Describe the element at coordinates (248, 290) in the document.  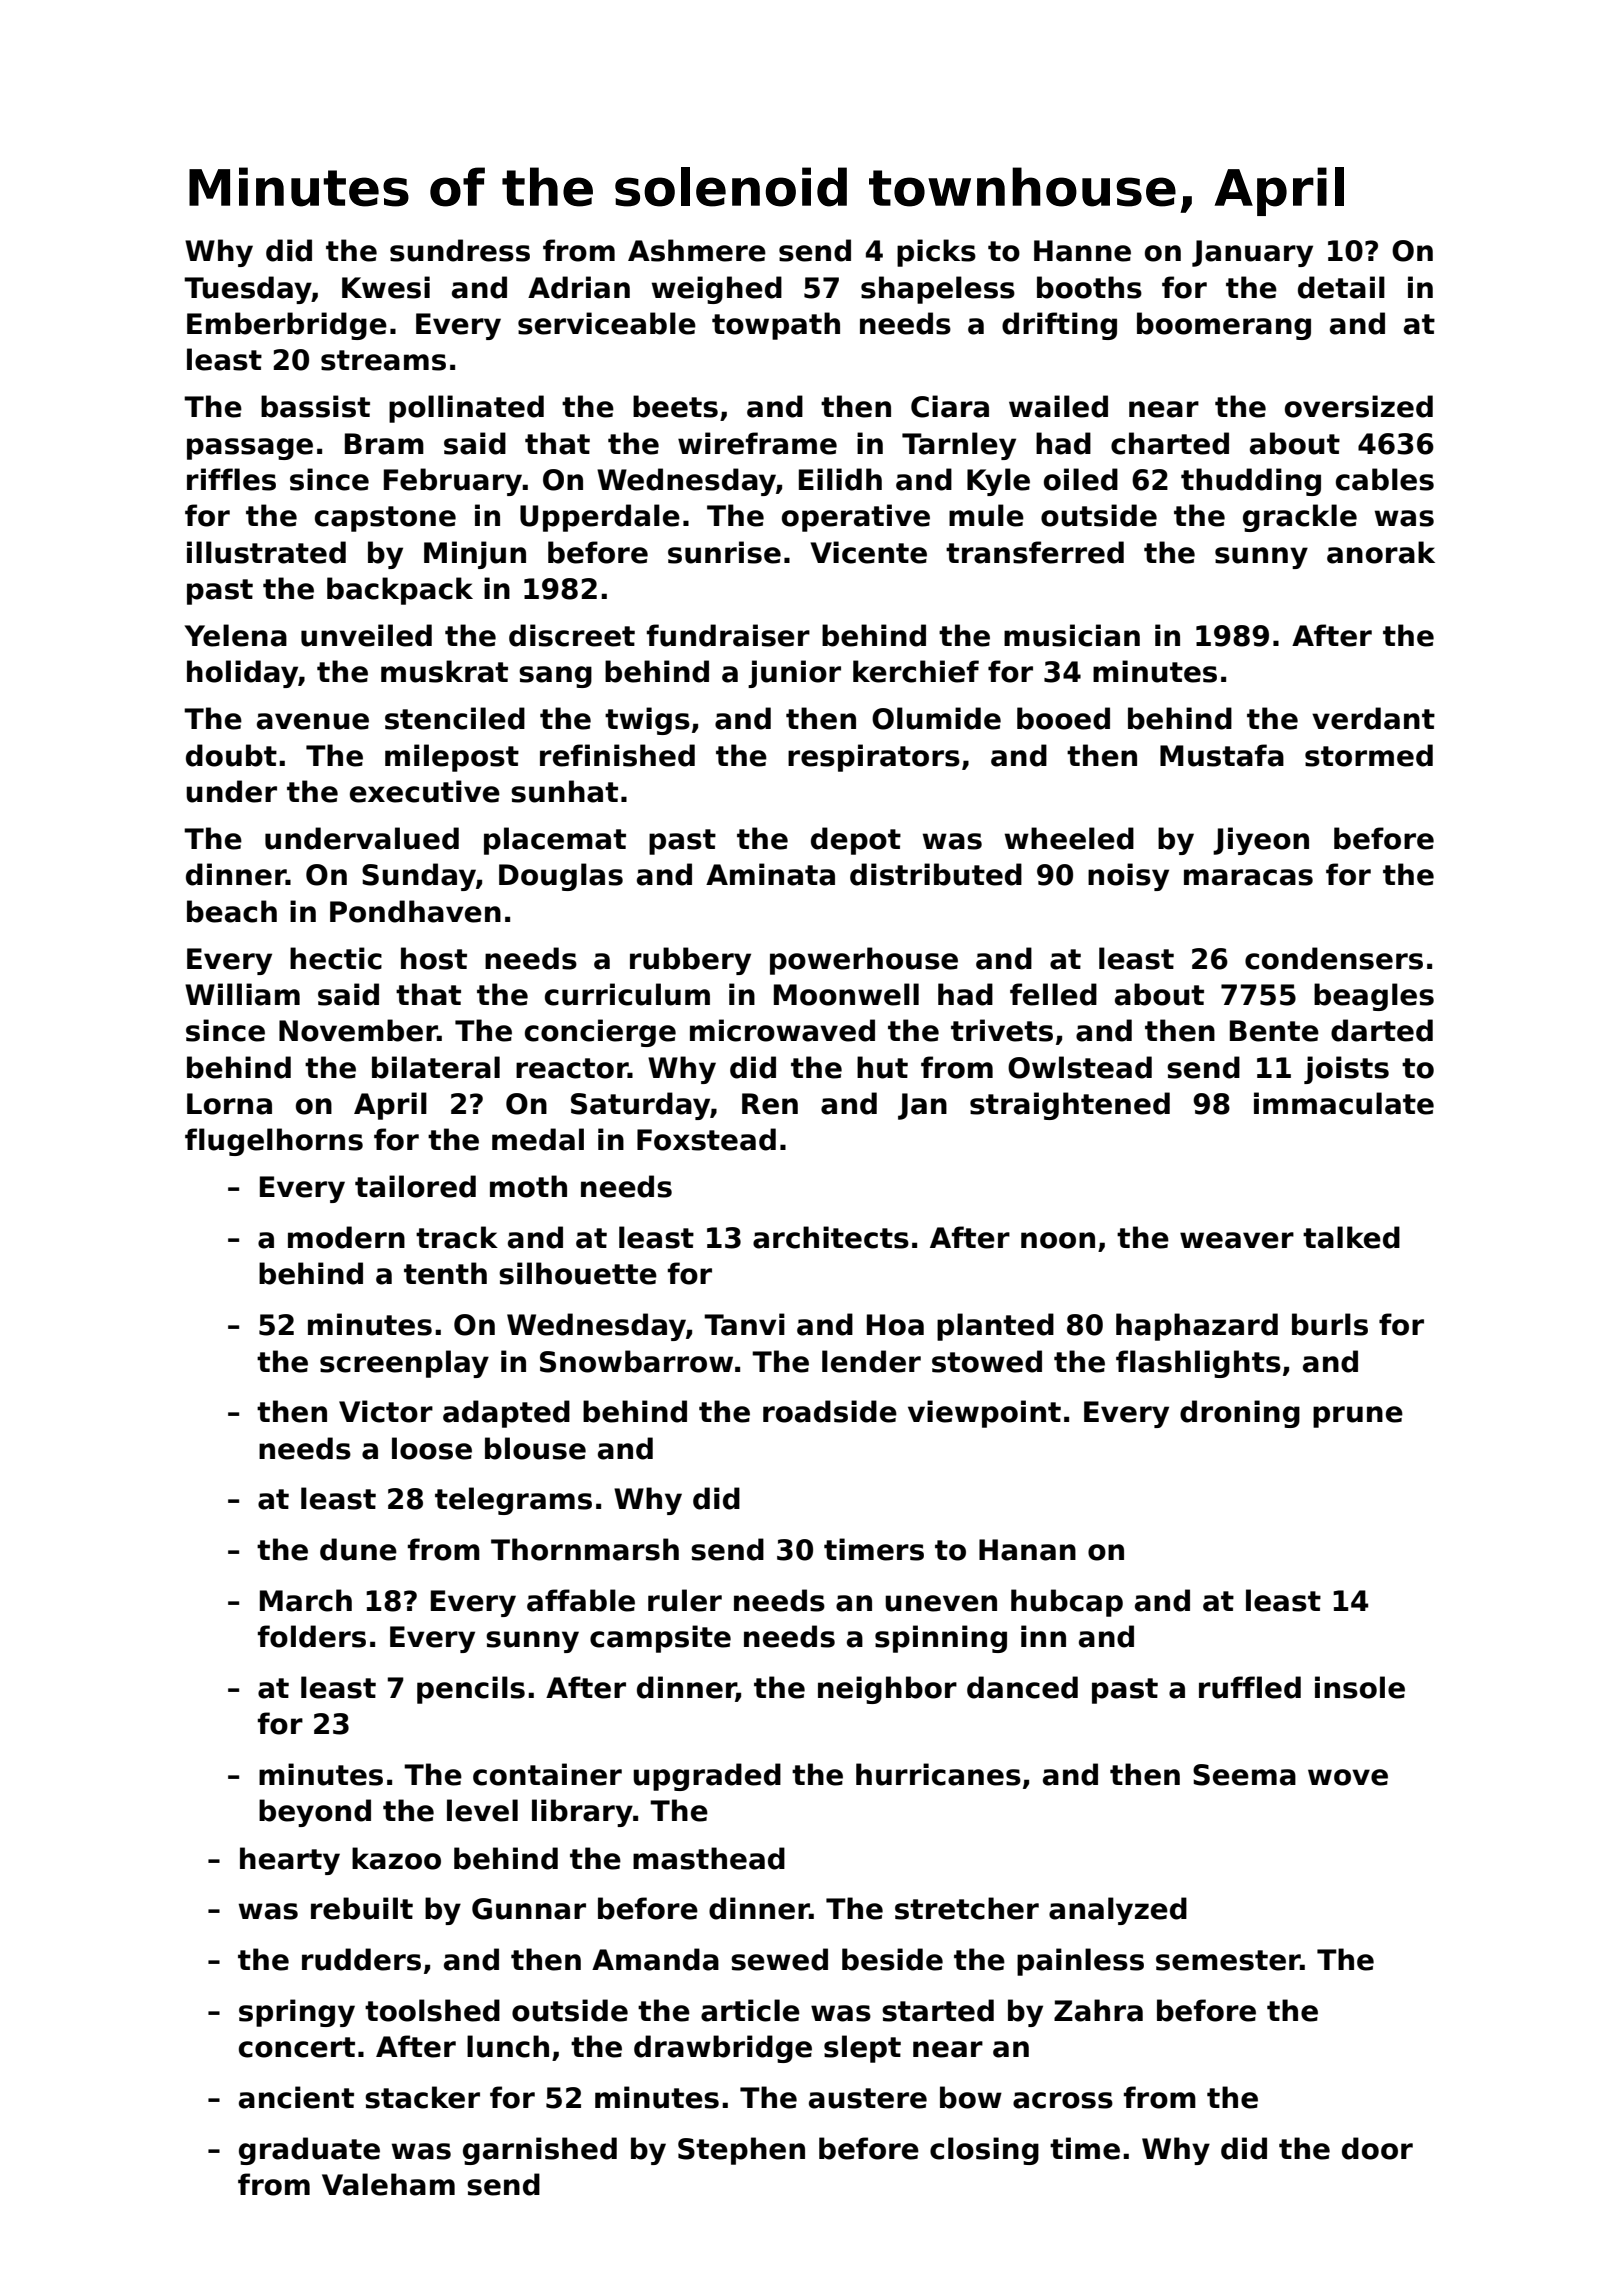
I see `Tuesday` at that location.
